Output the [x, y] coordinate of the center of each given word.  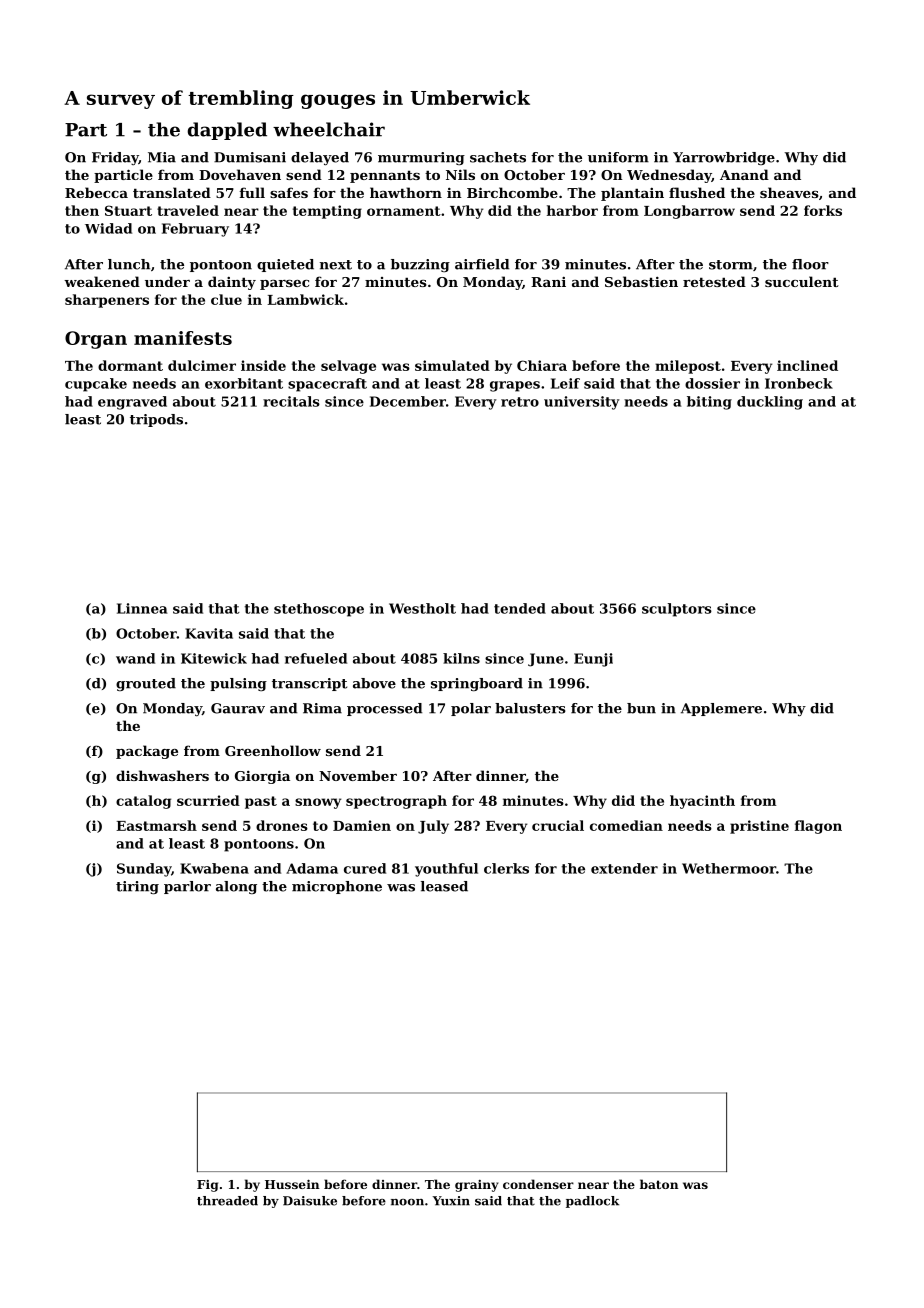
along [236, 887]
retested [714, 281]
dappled [227, 131]
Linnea [142, 608]
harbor [572, 210]
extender [624, 868]
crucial [558, 825]
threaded [227, 1201]
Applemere [721, 709]
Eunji [593, 660]
